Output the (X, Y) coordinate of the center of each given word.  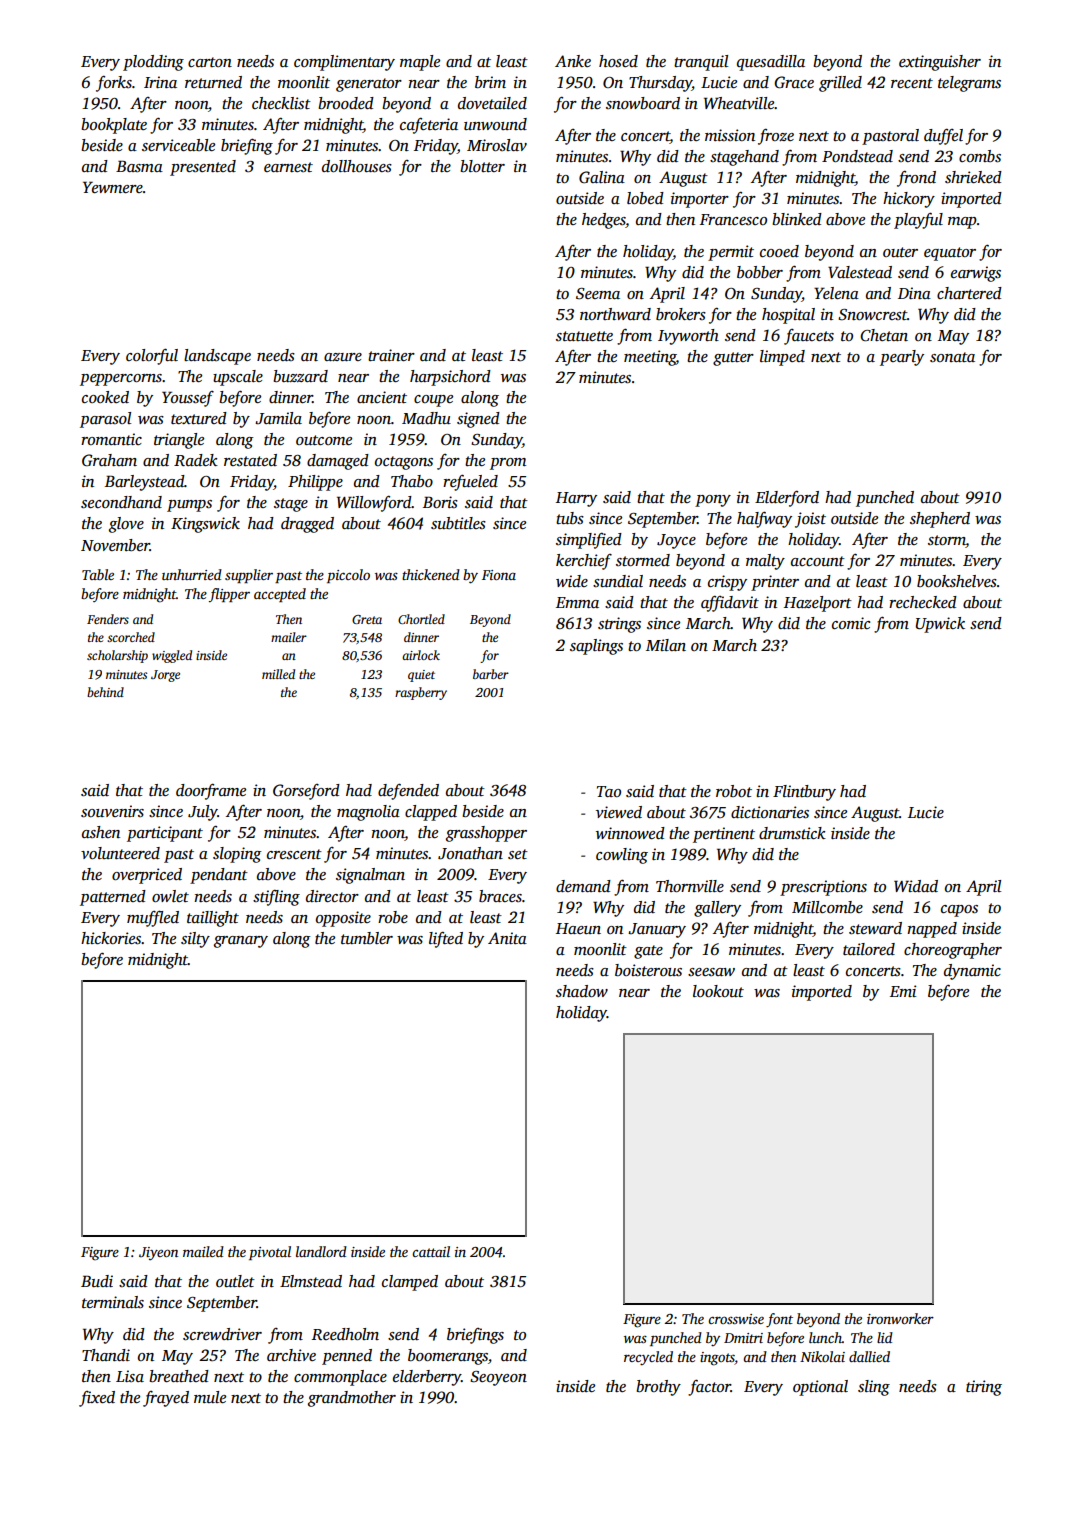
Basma (139, 166)
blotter (482, 166)
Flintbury (804, 793)
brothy (658, 1388)
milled (278, 674)
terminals (113, 1302)
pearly (902, 358)
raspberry (421, 693)
